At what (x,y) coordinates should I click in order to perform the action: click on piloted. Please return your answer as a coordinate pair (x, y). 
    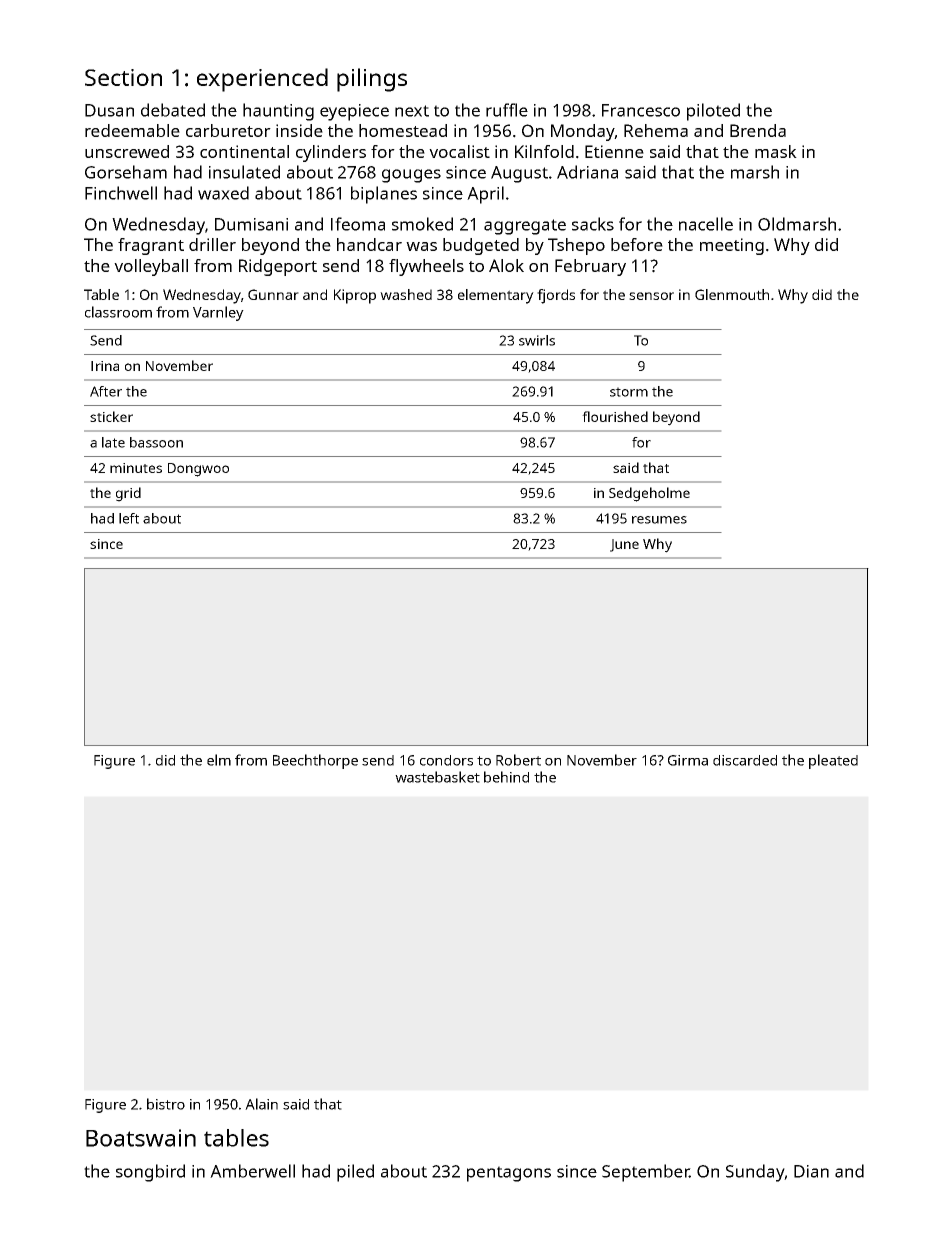
    Looking at the image, I should click on (713, 112).
